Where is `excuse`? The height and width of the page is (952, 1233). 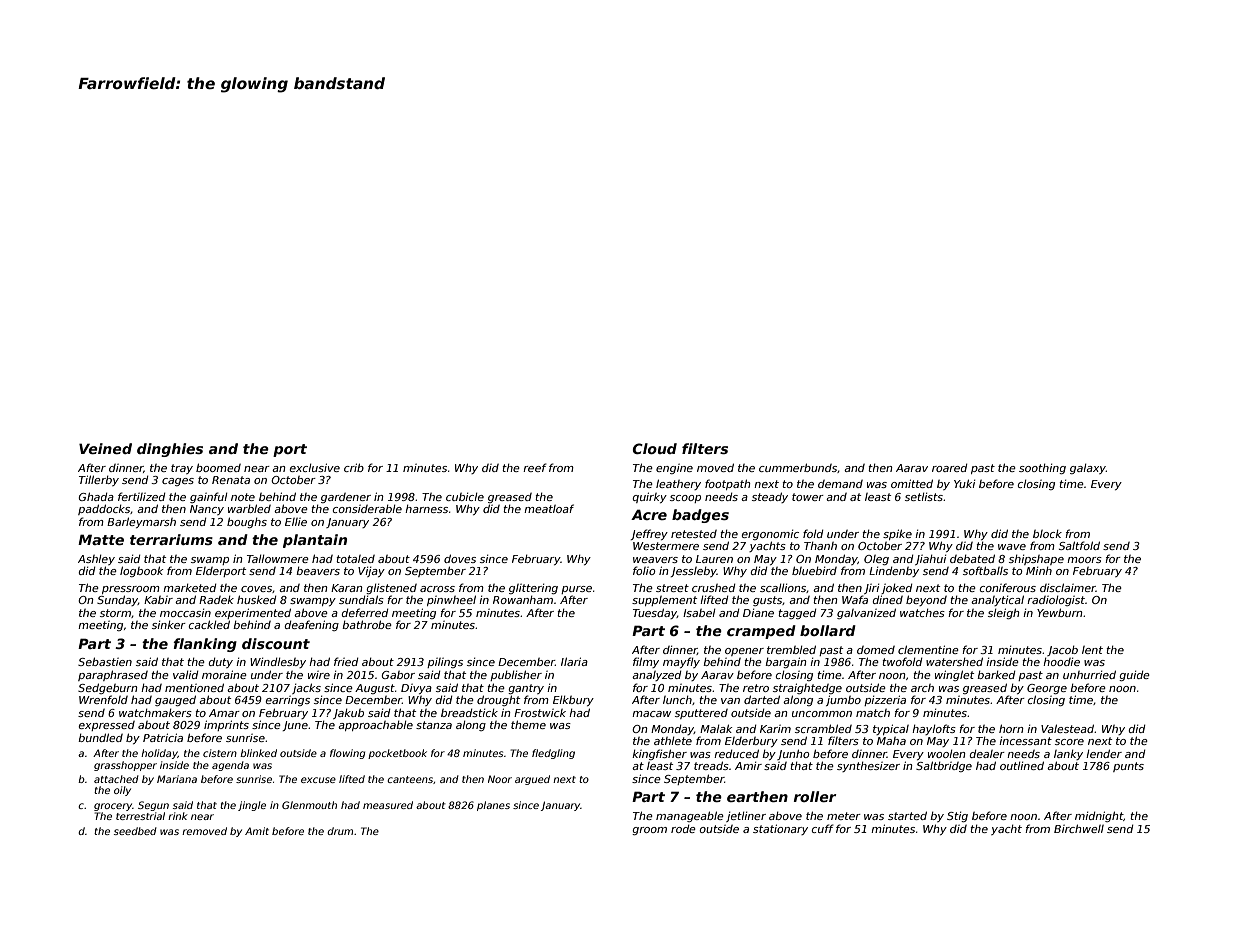 excuse is located at coordinates (318, 780).
